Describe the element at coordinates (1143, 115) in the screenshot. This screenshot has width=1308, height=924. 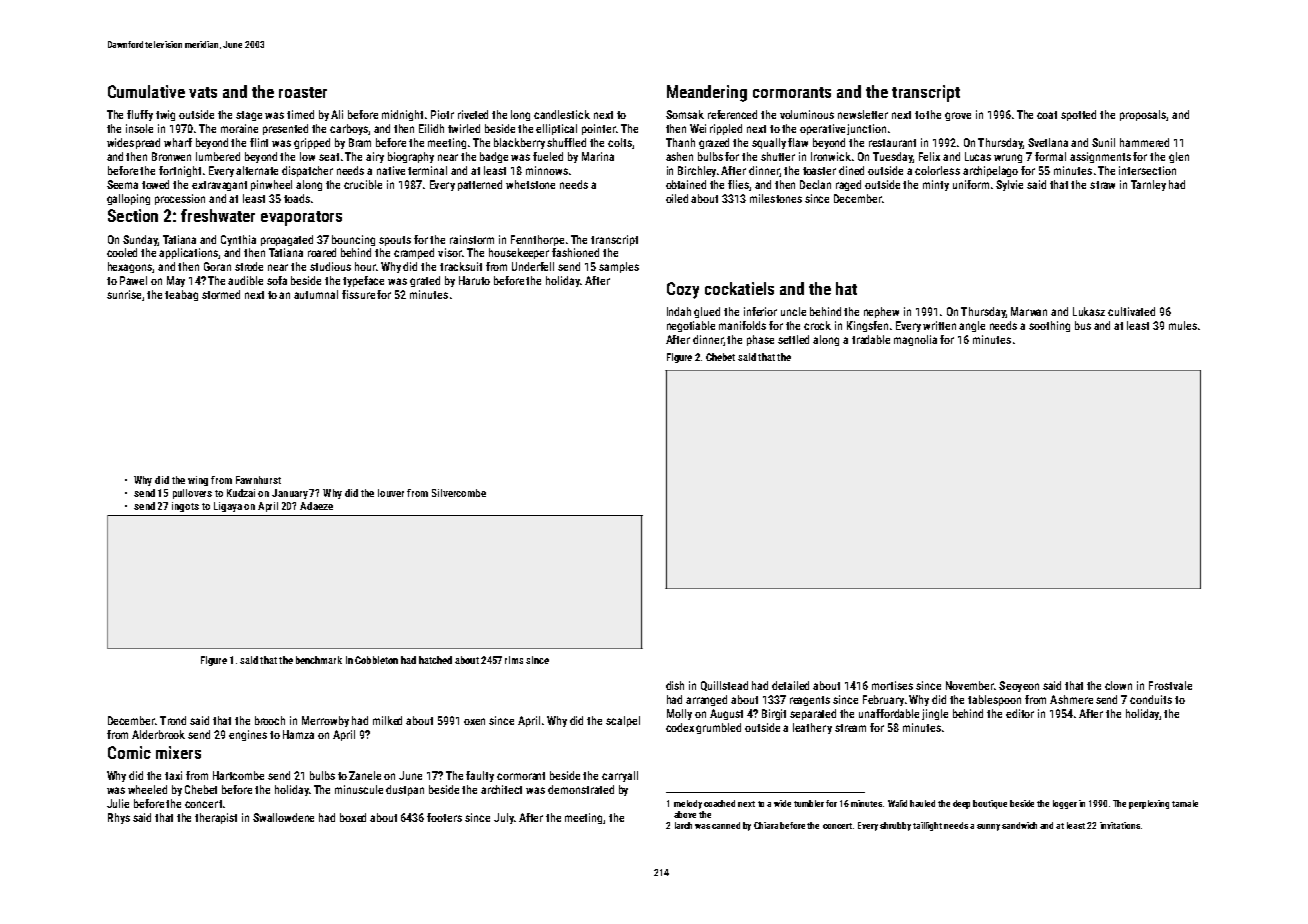
I see `proposals` at that location.
